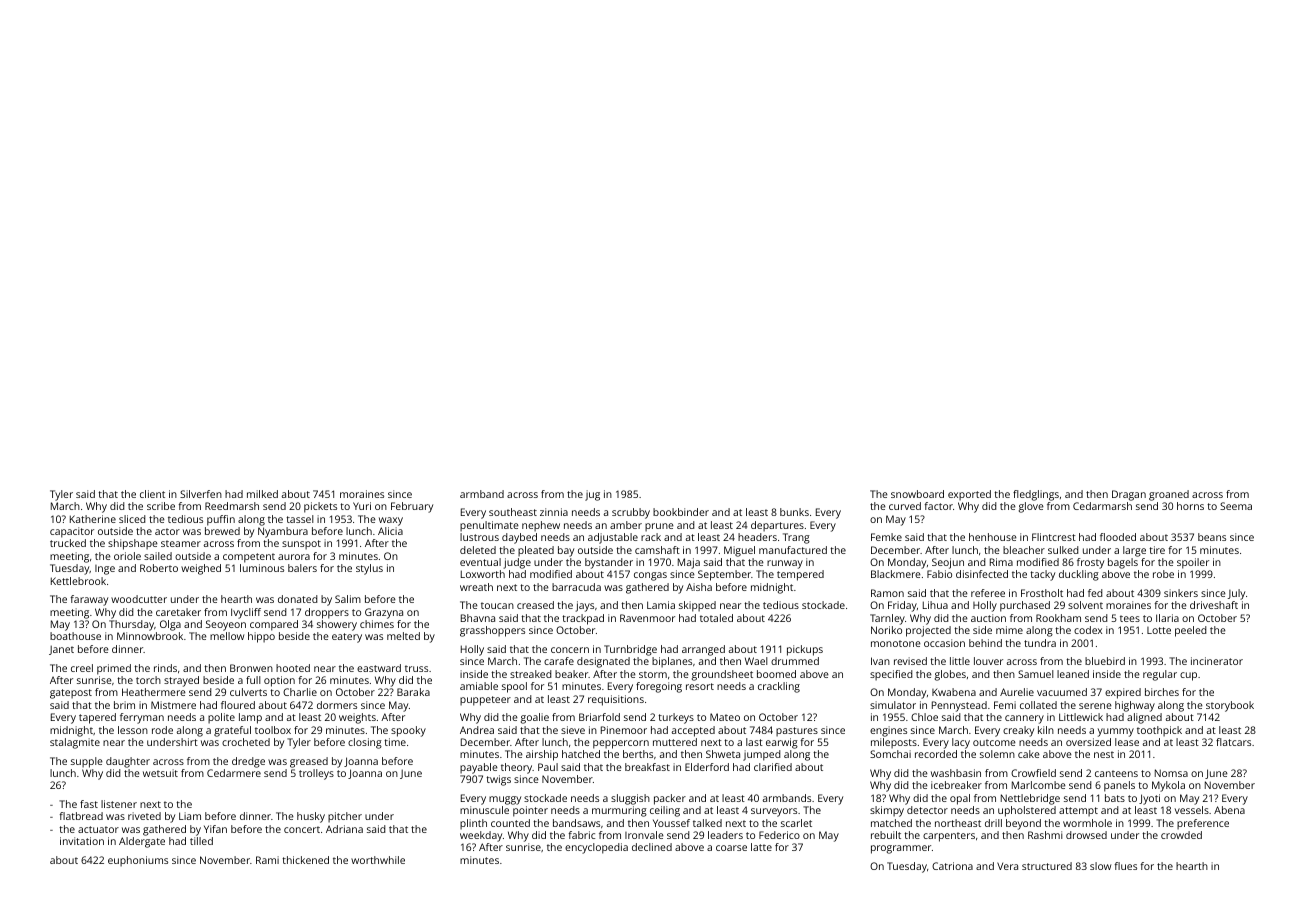 This screenshot has height=924, width=1308. Describe the element at coordinates (248, 762) in the screenshot. I see `dredge` at that location.
